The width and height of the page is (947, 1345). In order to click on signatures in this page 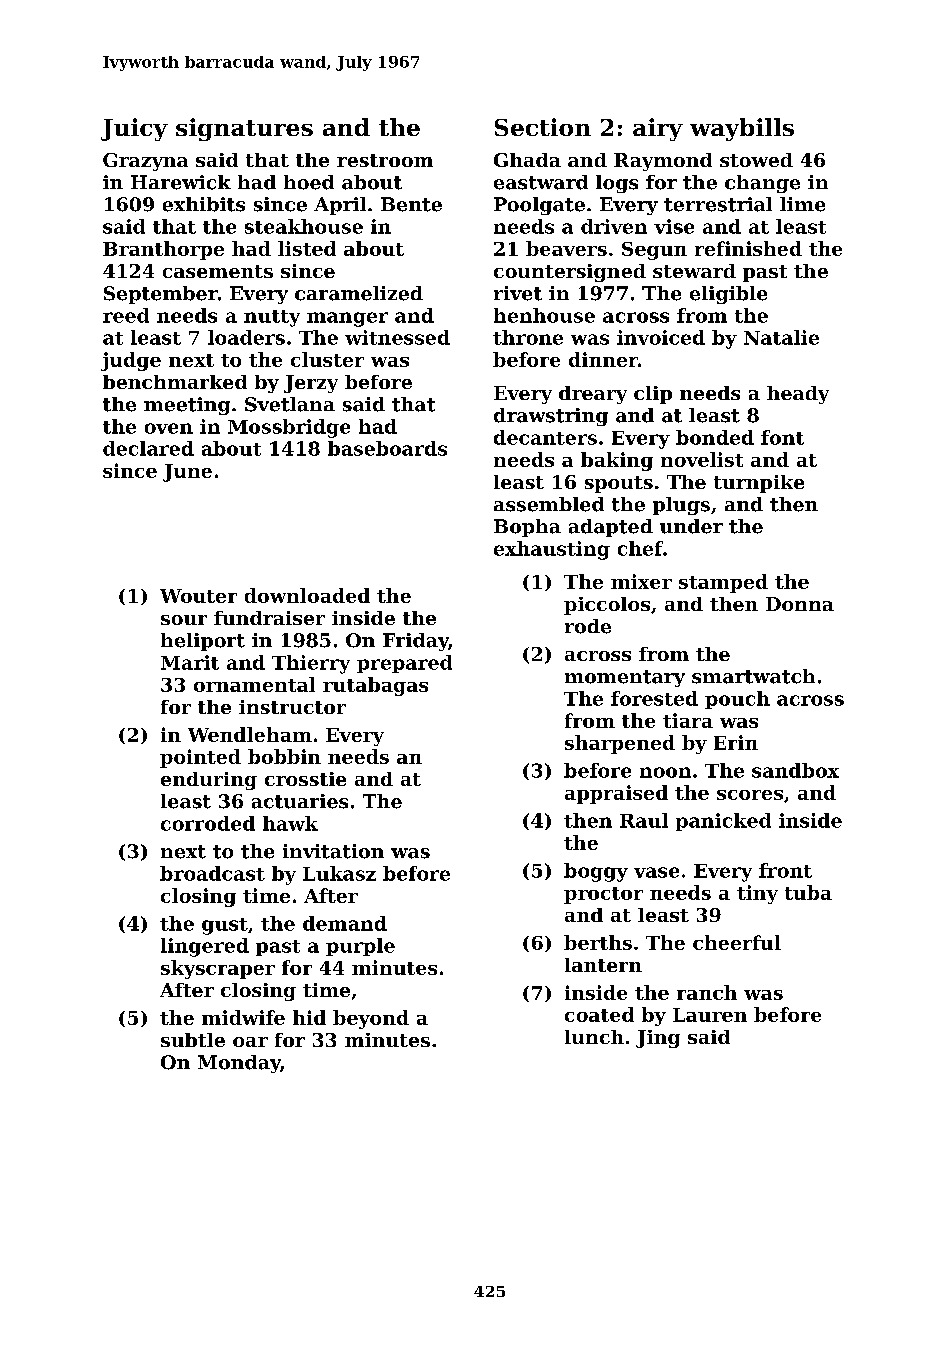, I will do `click(244, 129)`.
